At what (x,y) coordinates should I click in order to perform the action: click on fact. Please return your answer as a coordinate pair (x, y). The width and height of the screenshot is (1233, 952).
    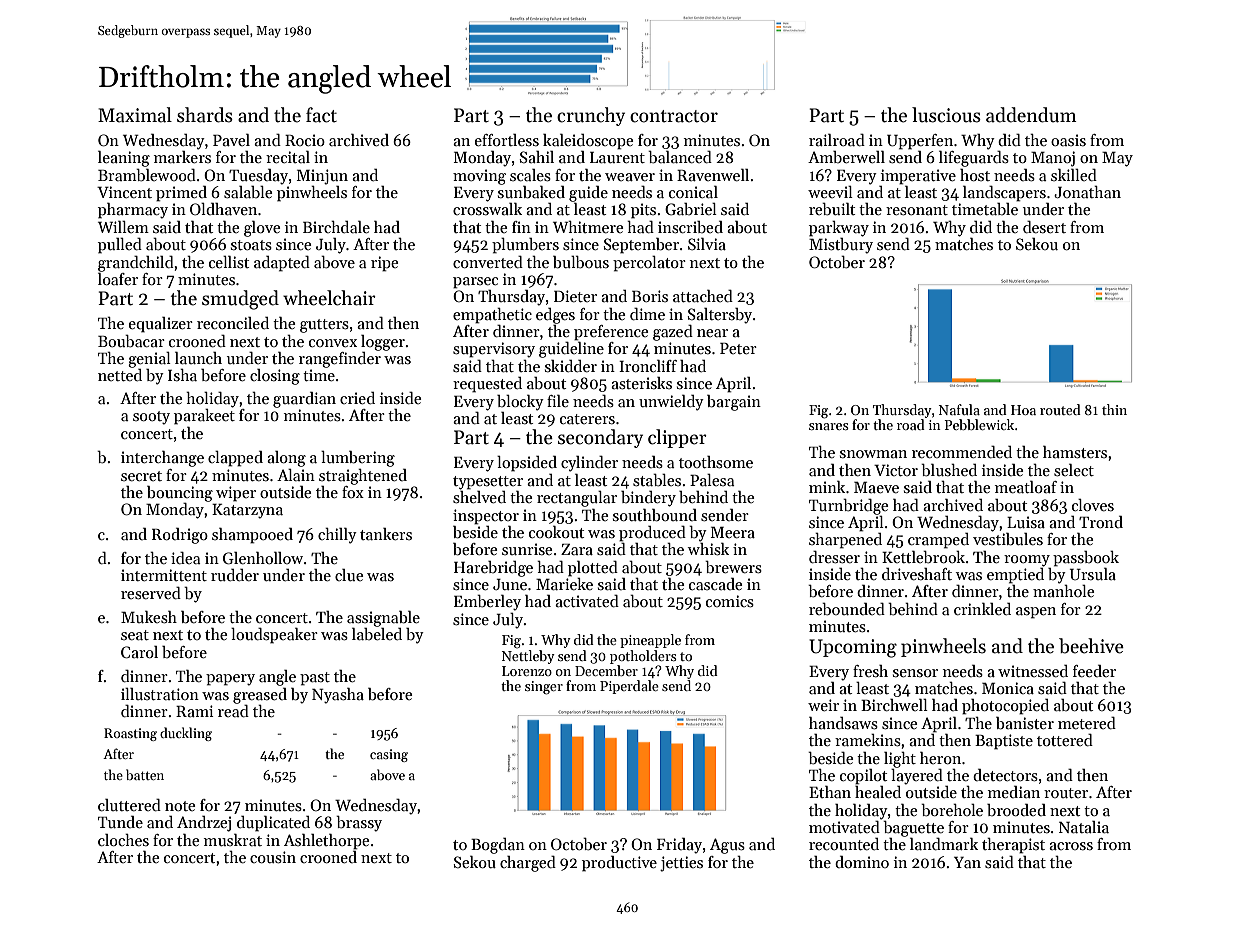
    Looking at the image, I should click on (321, 115).
